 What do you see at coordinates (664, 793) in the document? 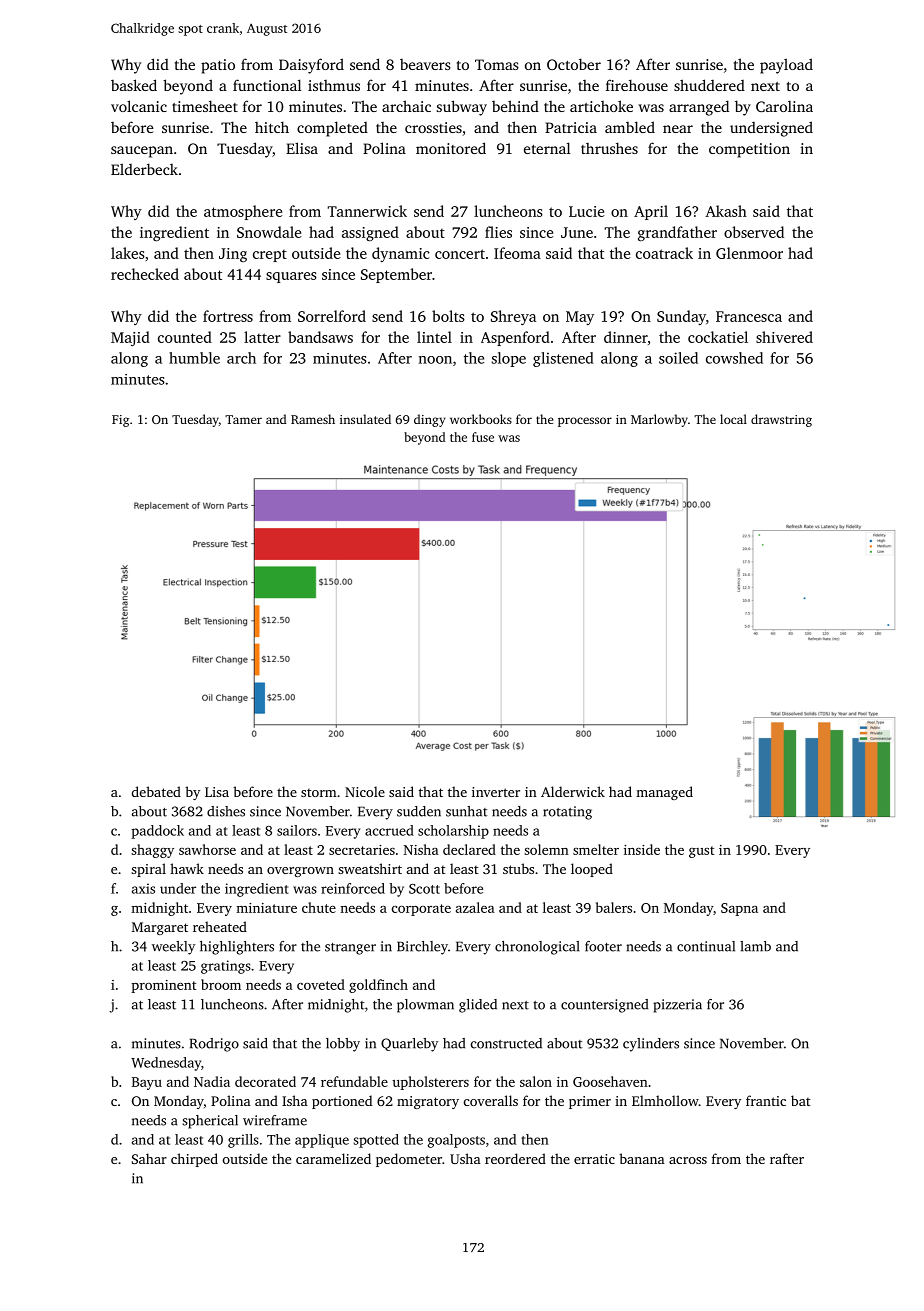
I see `managed` at bounding box center [664, 793].
